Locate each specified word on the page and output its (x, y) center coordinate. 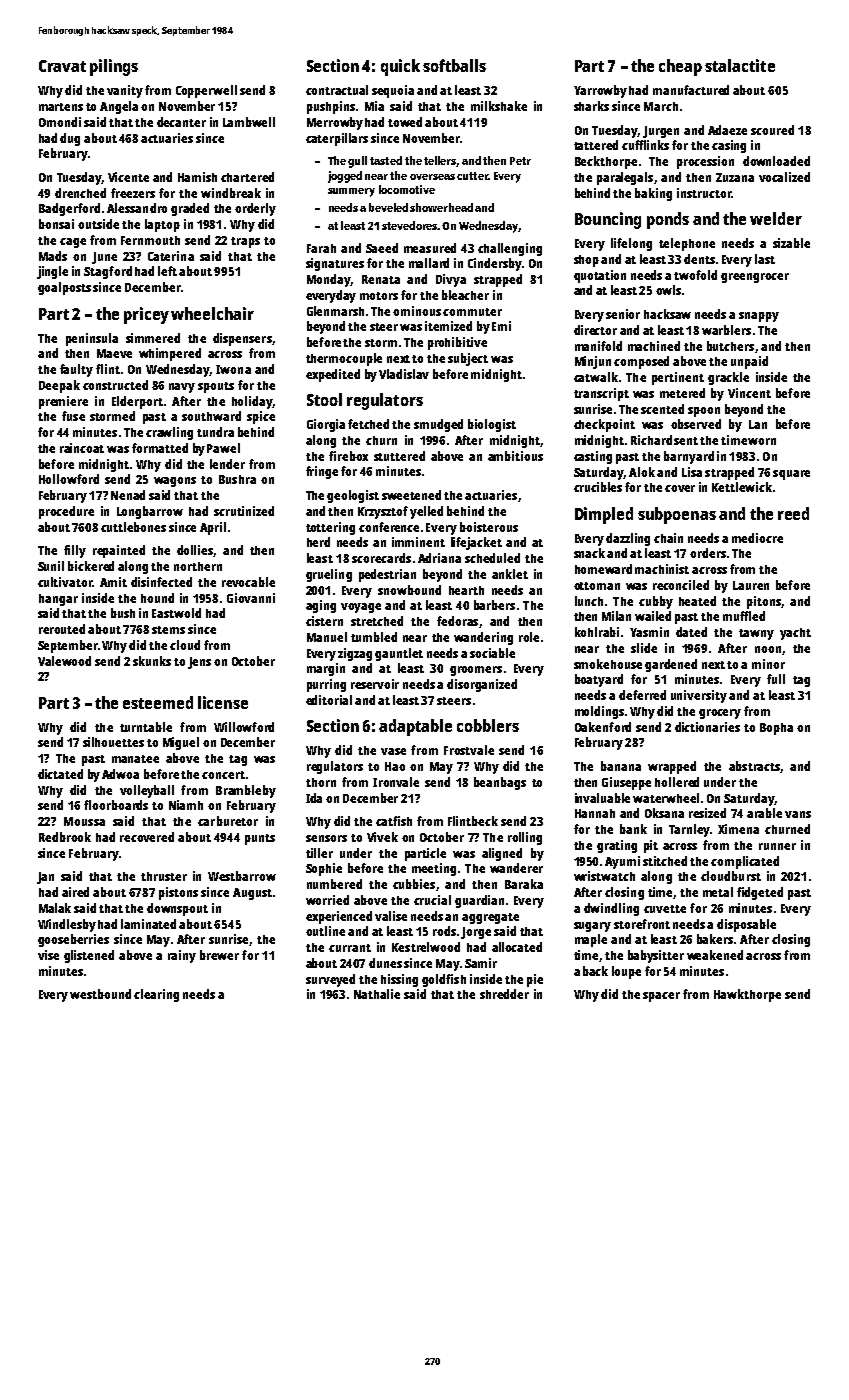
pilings (114, 67)
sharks (591, 106)
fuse (73, 416)
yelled (426, 512)
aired (75, 892)
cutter (472, 176)
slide (644, 648)
